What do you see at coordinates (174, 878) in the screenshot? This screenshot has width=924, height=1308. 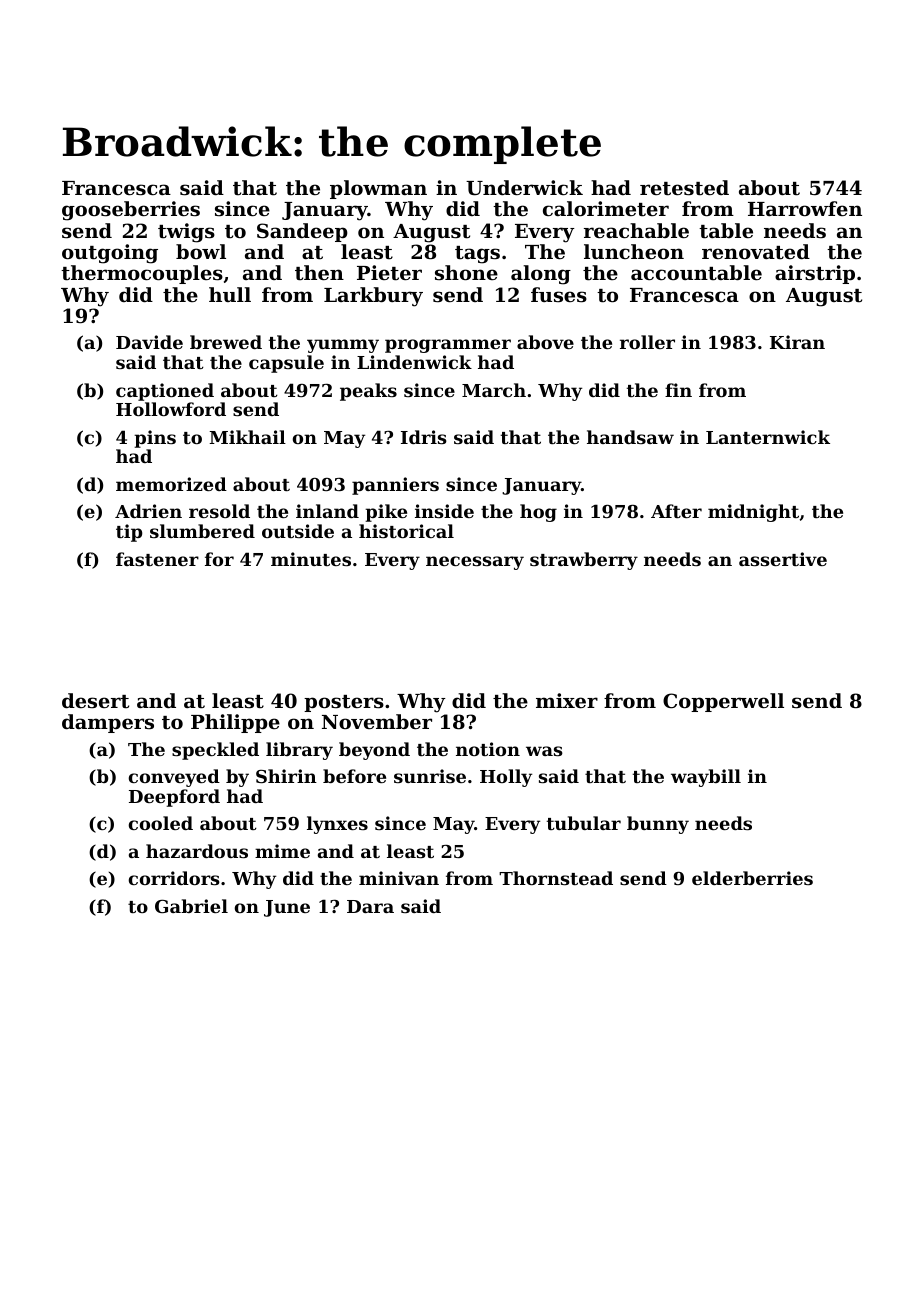 I see `corridors` at bounding box center [174, 878].
